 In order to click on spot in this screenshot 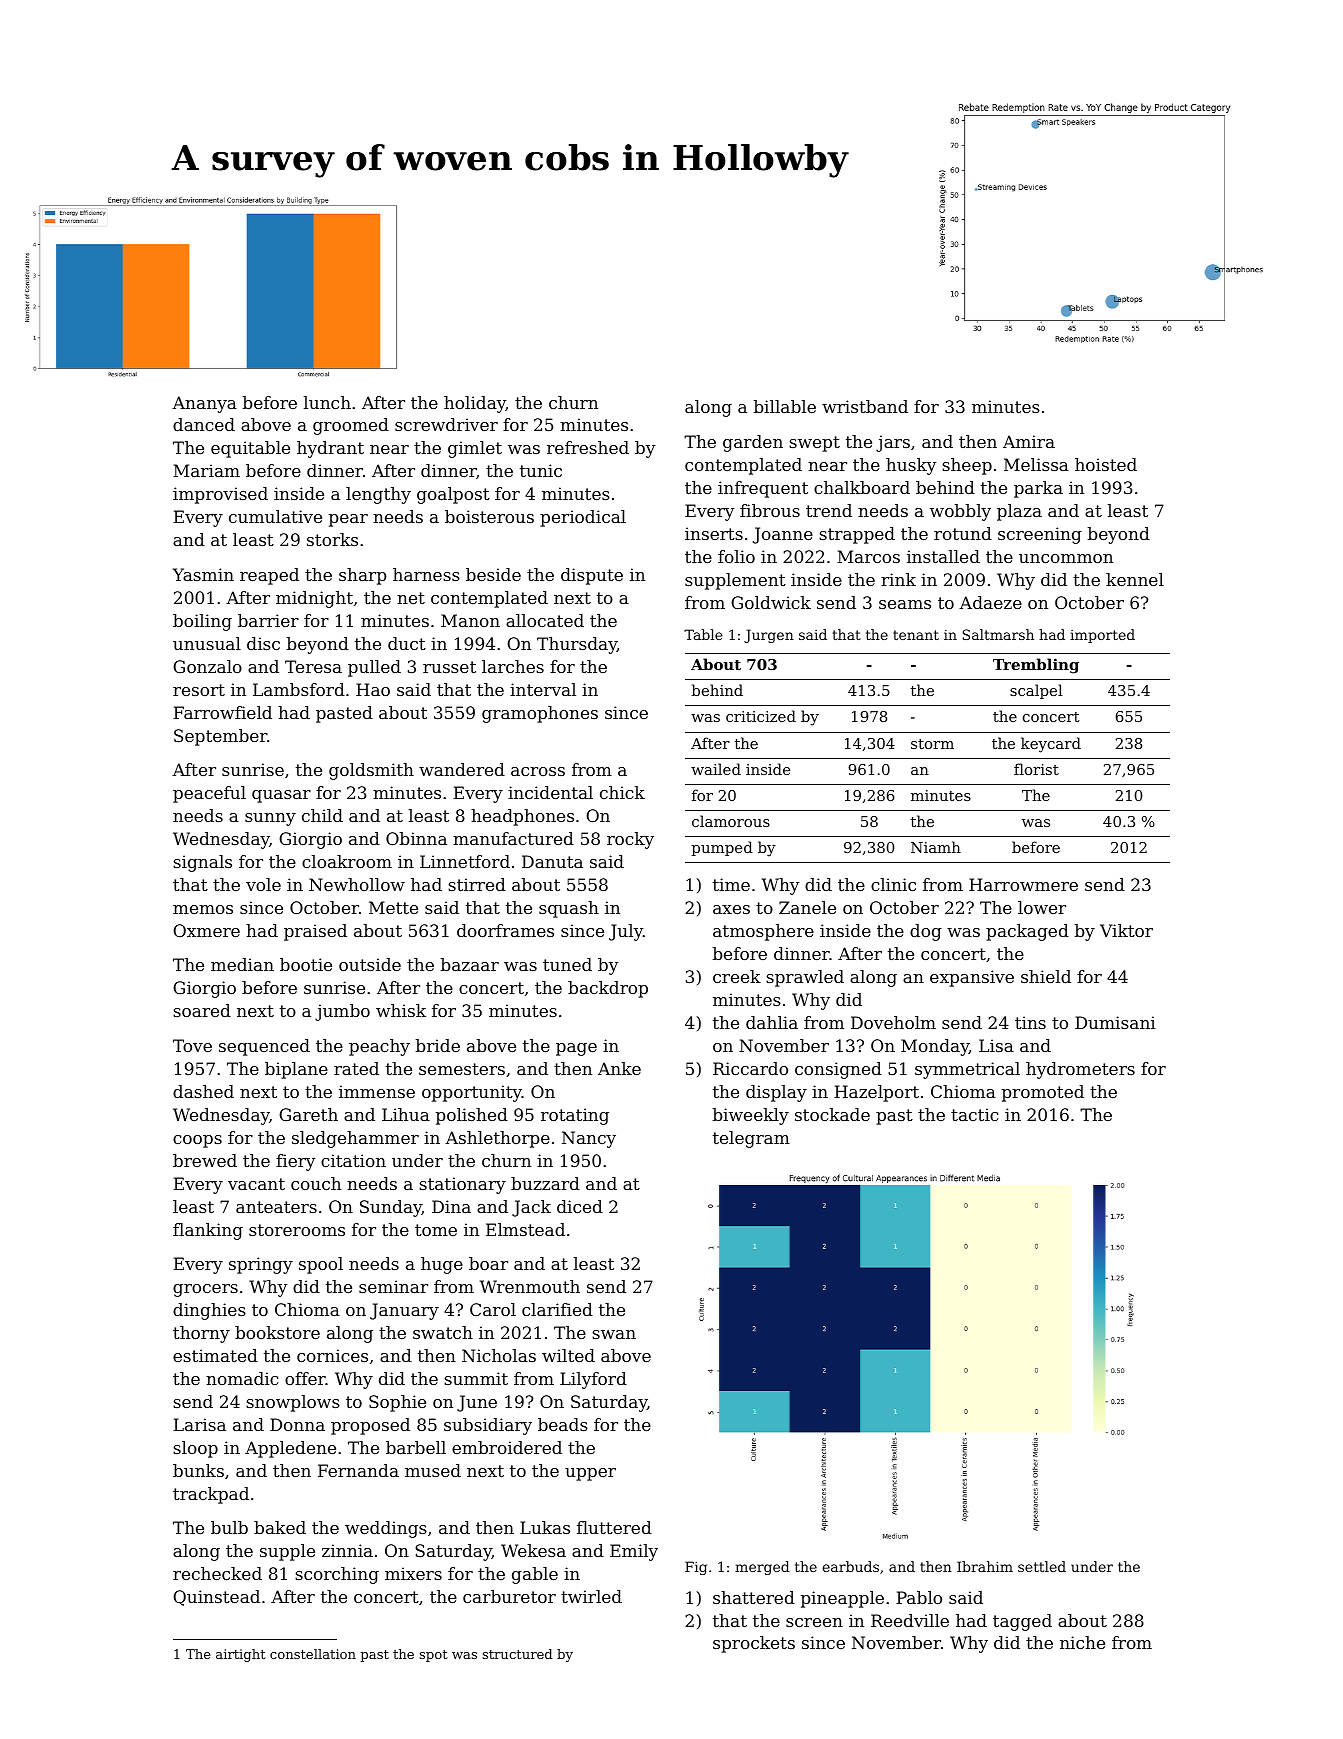, I will do `click(433, 1656)`.
